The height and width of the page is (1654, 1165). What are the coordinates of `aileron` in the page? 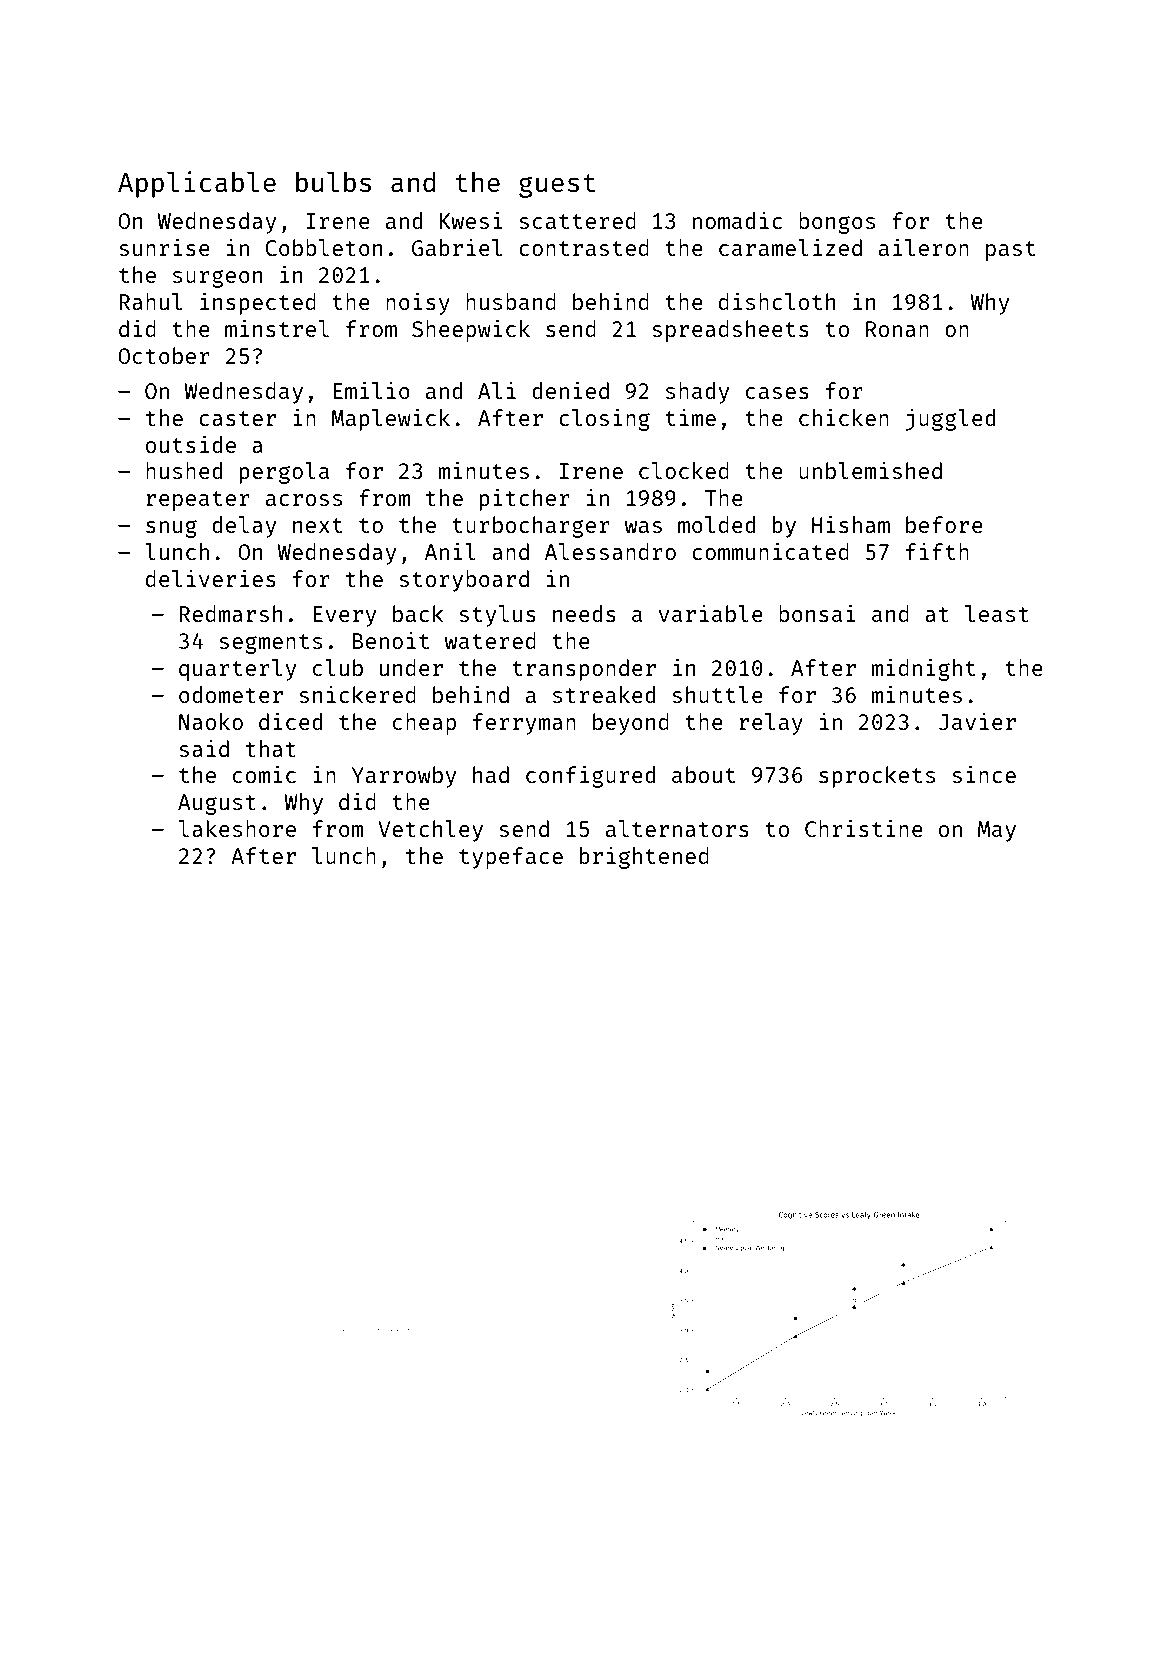 It's located at (924, 247).
